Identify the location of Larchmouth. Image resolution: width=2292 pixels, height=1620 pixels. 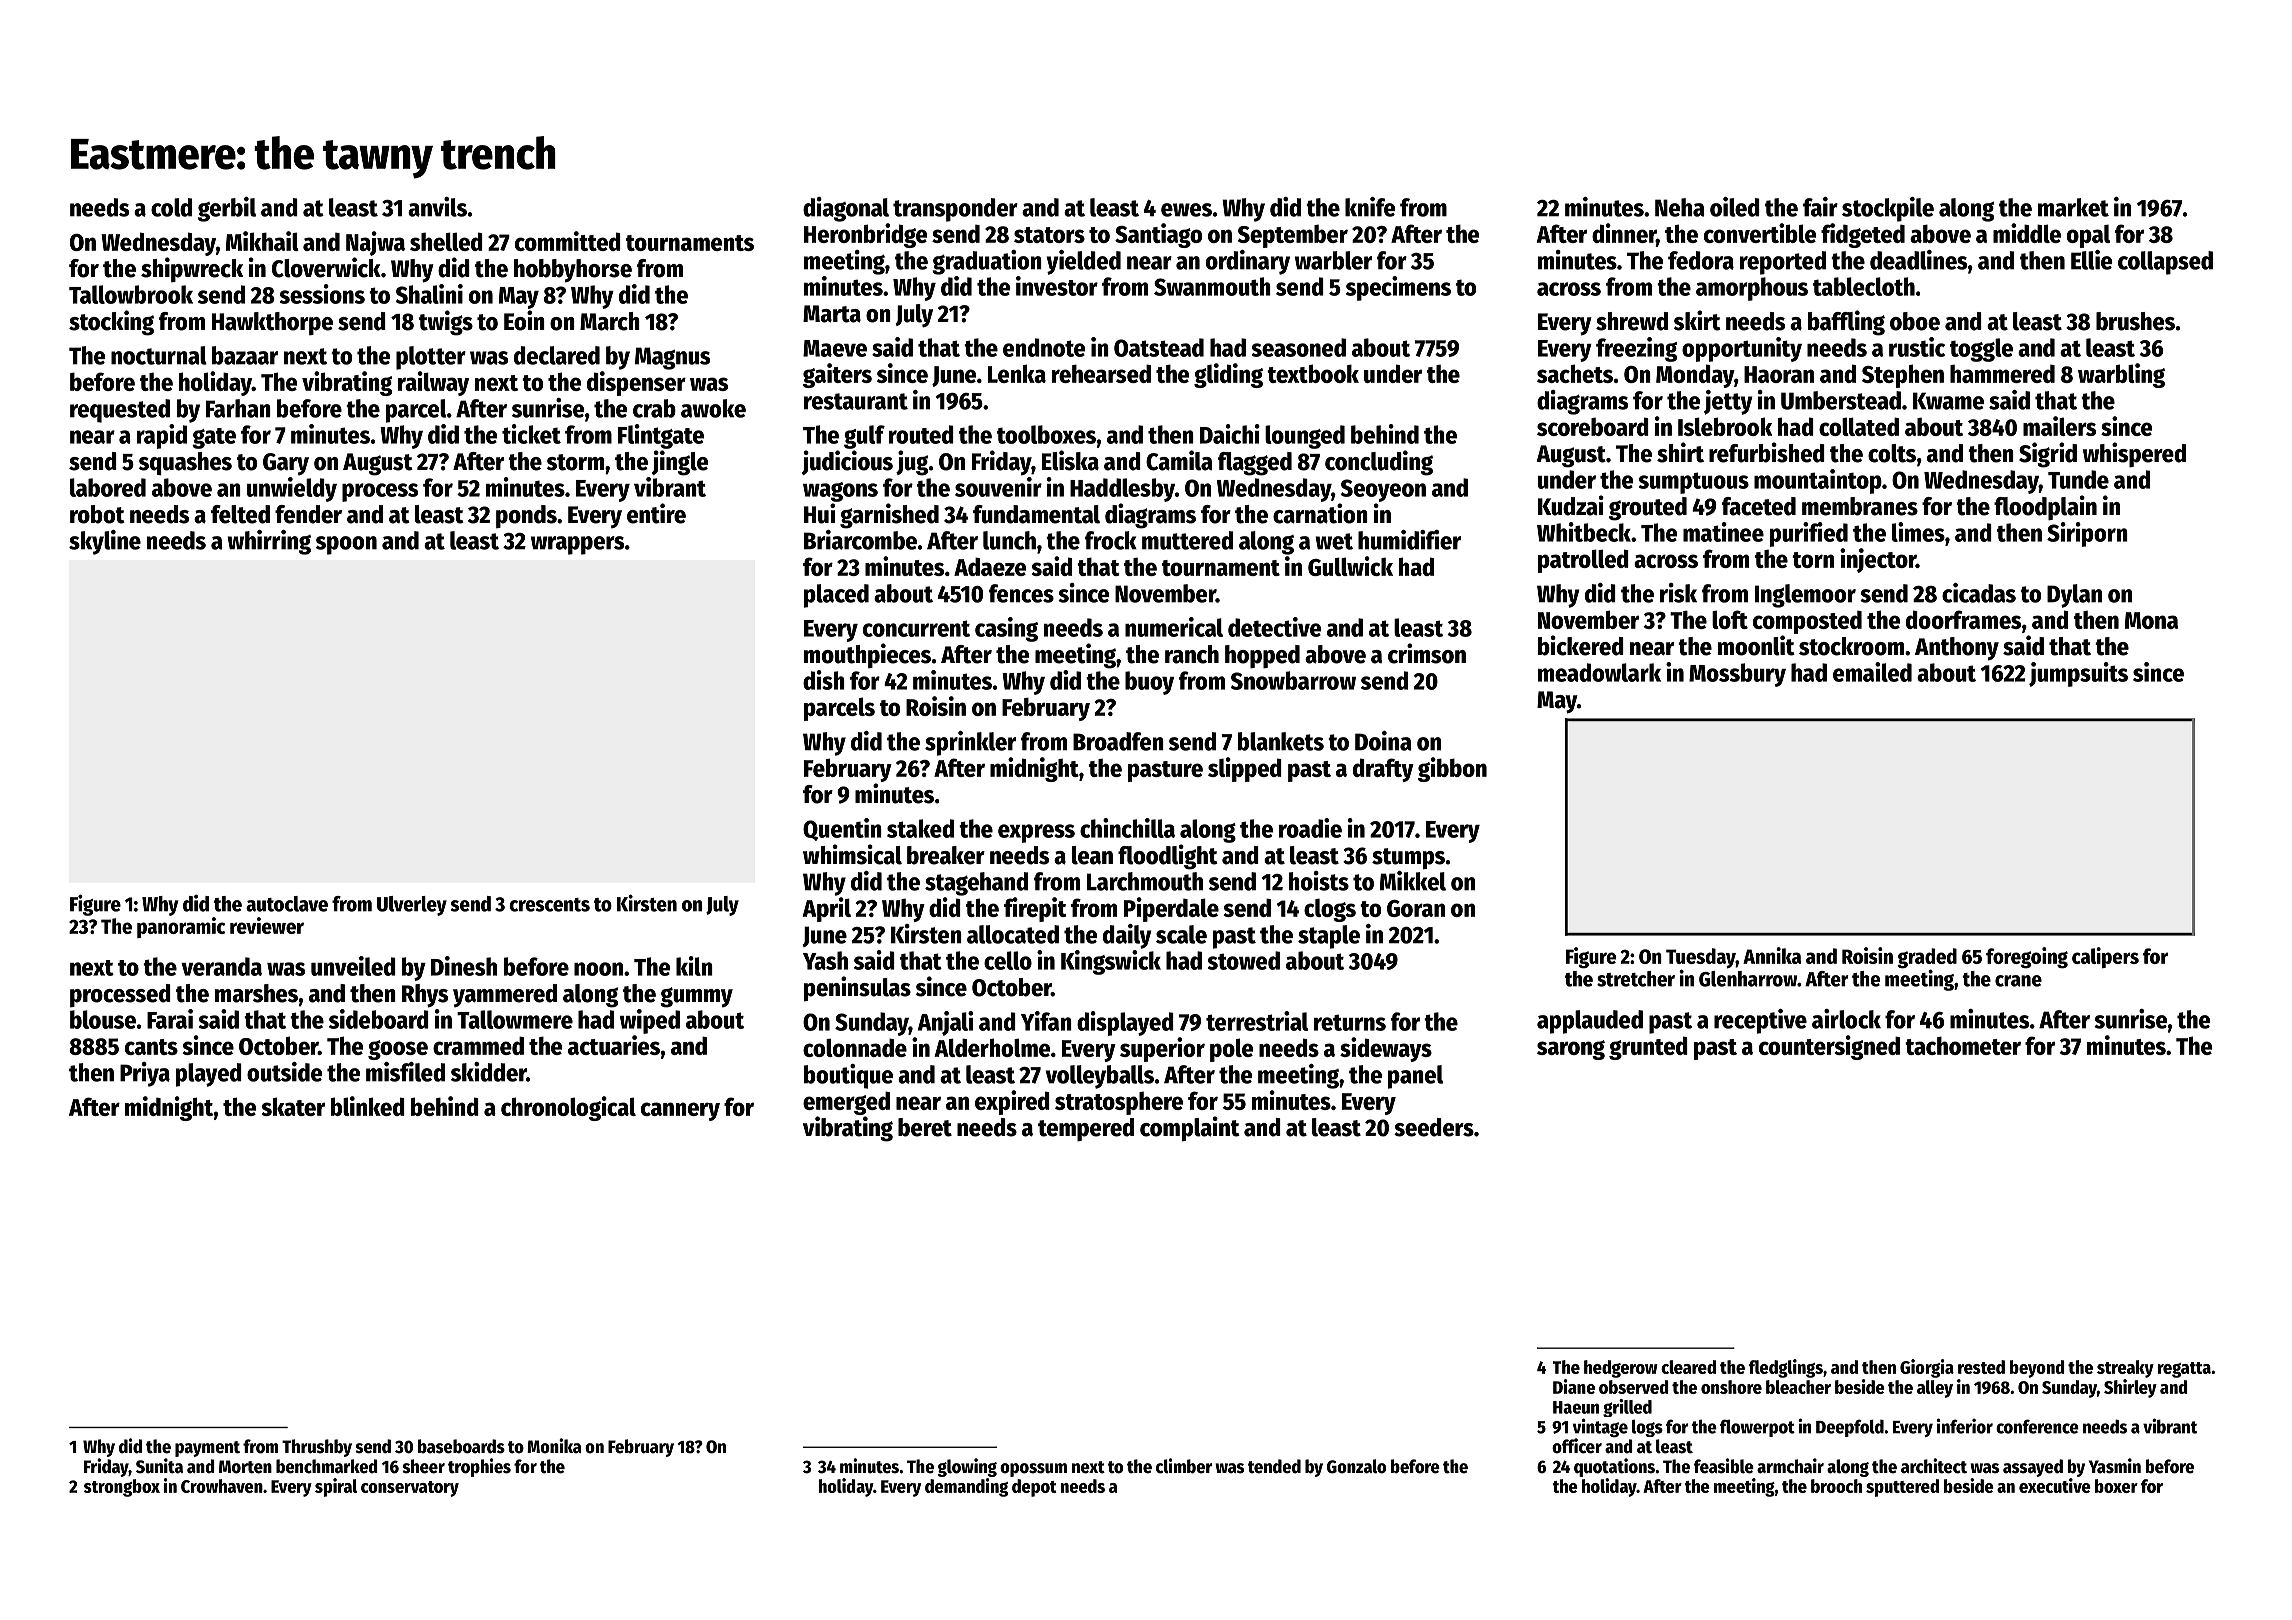
(1145, 881).
